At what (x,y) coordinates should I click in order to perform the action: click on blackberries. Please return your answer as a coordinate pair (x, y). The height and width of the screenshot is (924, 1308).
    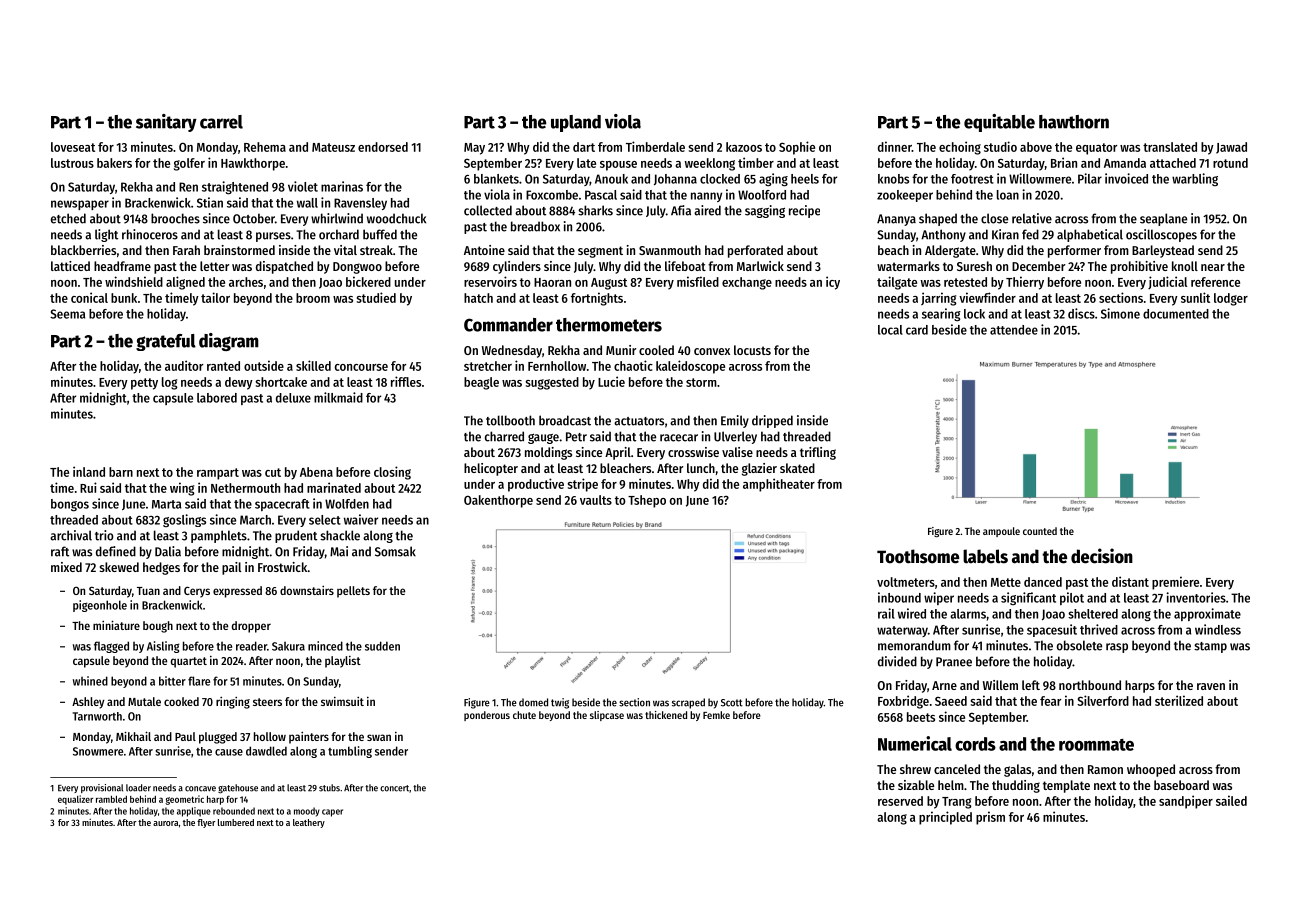
    Looking at the image, I should click on (83, 250).
